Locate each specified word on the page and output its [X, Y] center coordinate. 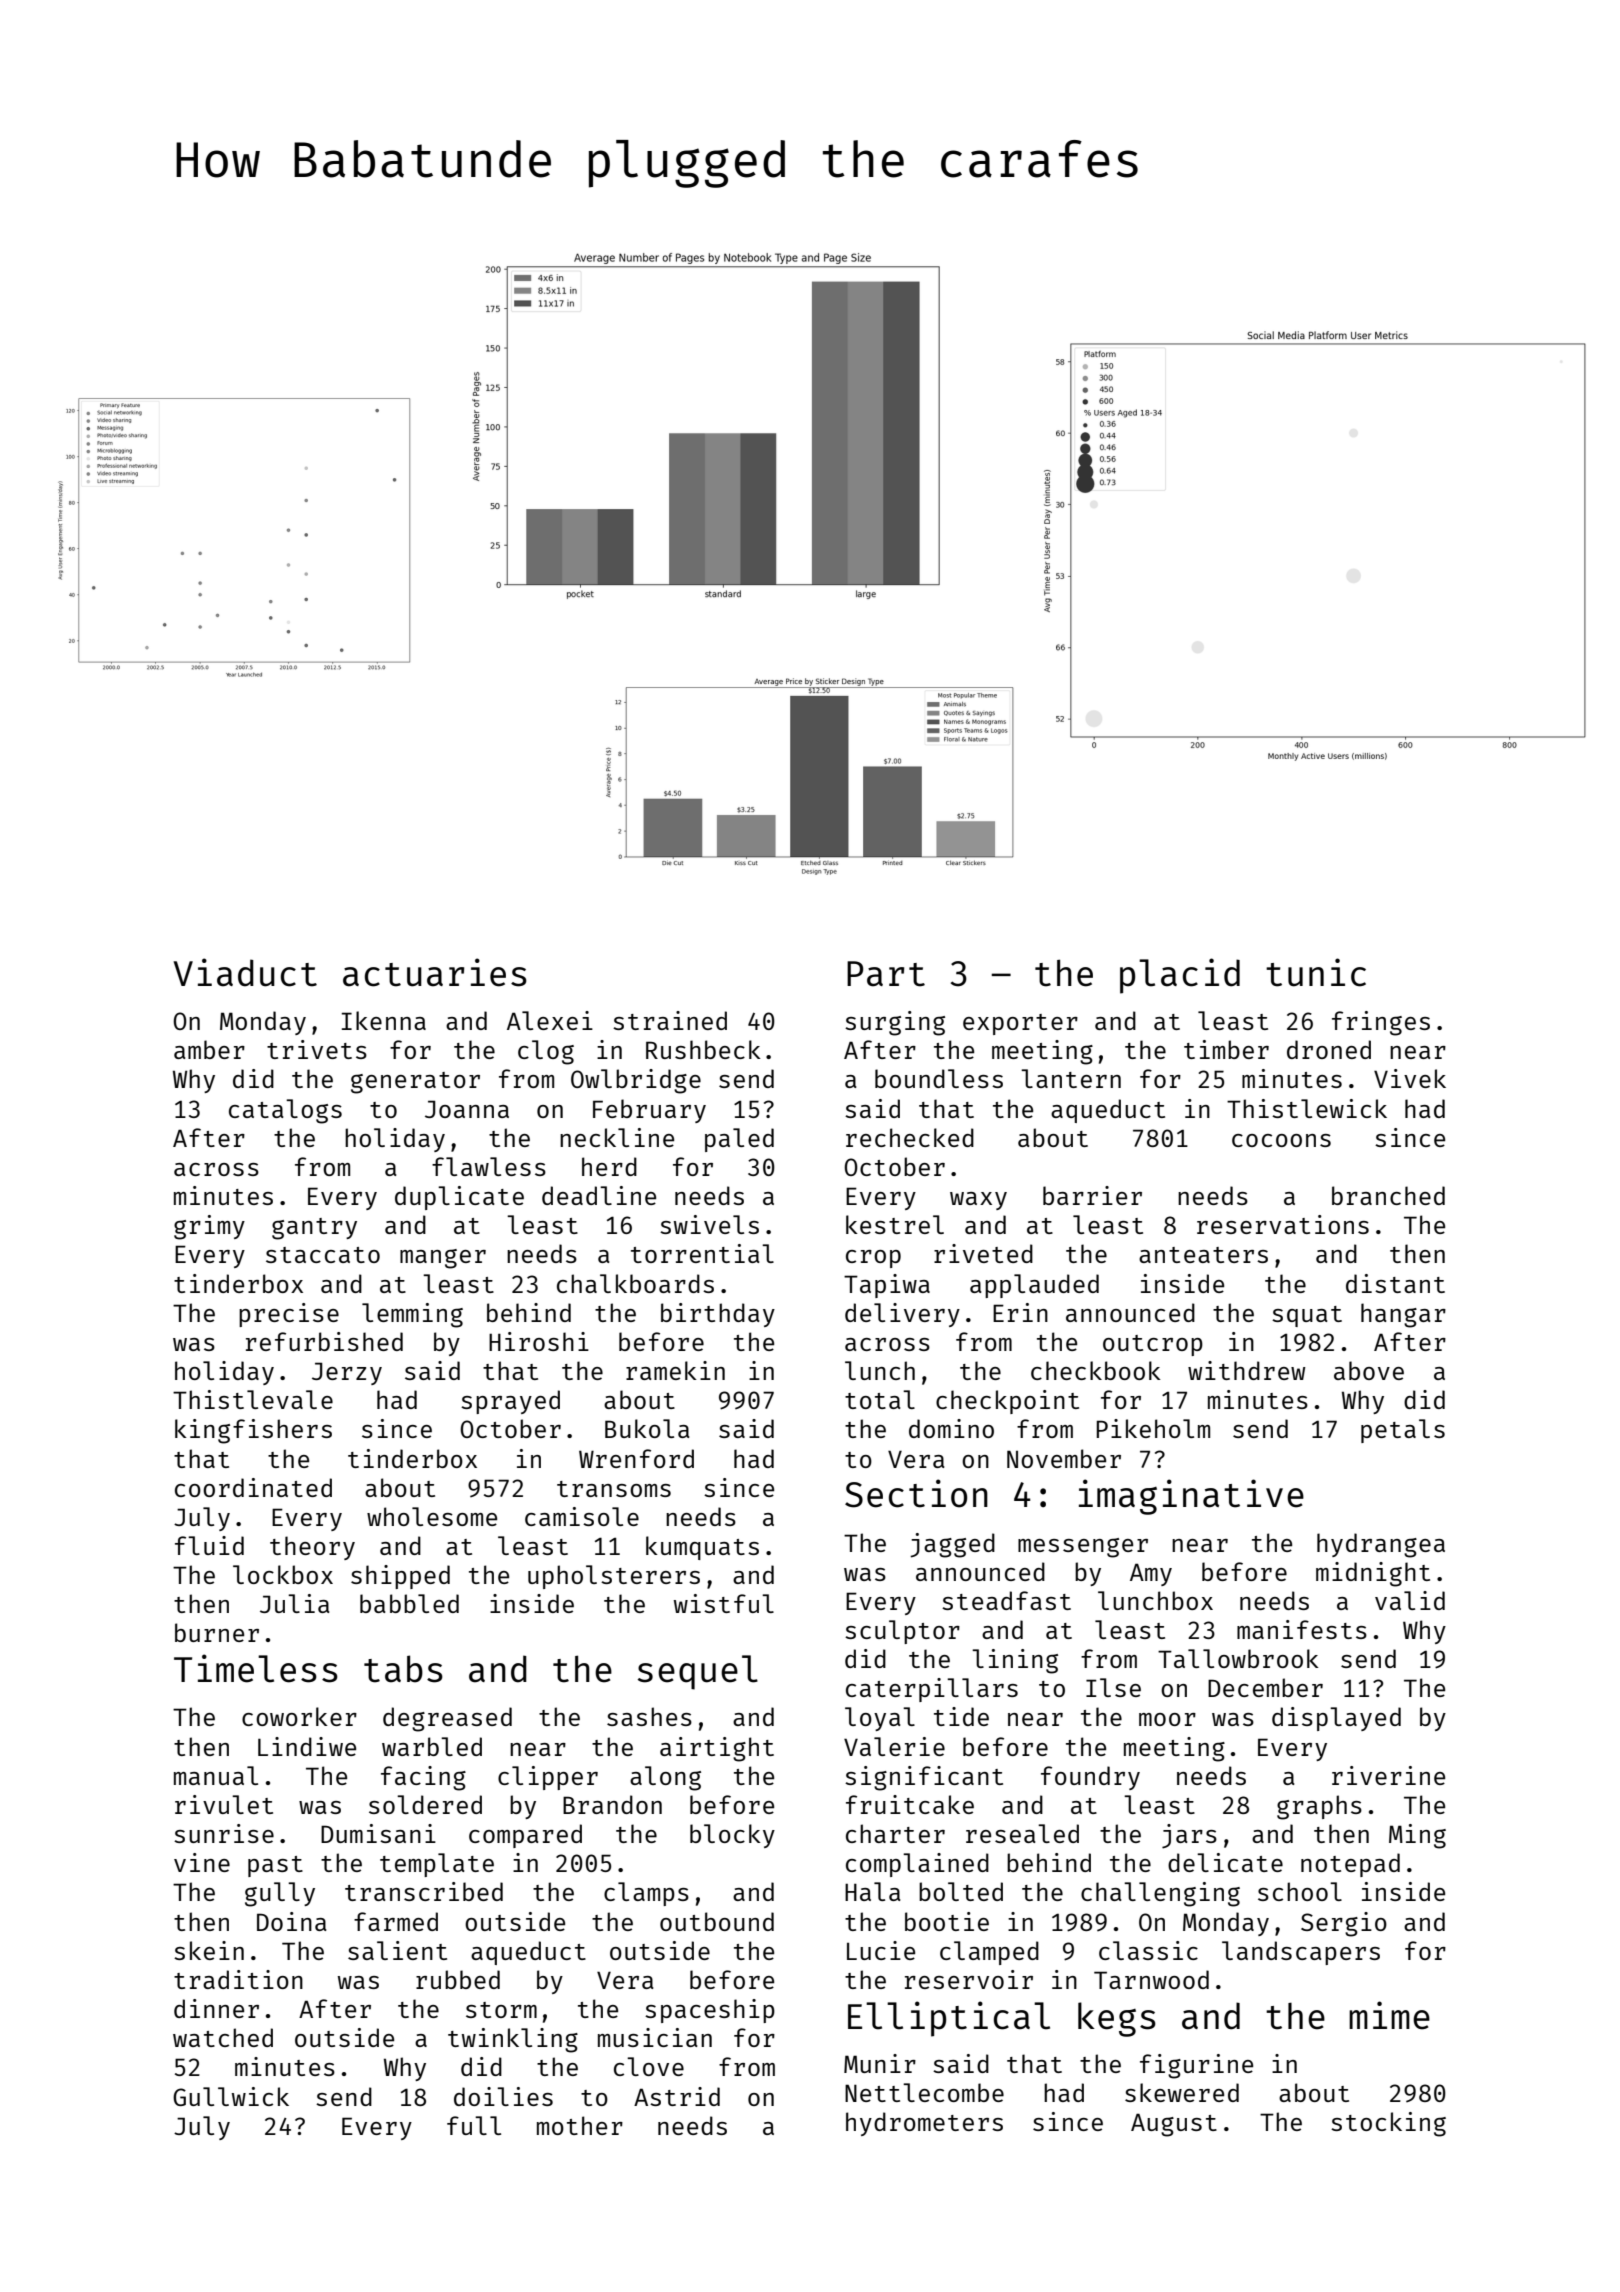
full [474, 2125]
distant [1395, 1283]
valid [1410, 1600]
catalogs [285, 1111]
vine [202, 1862]
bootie [947, 1921]
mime [1389, 2015]
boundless [939, 1078]
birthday [718, 1315]
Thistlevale [253, 1399]
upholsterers [614, 1577]
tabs [403, 1669]
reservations [1283, 1224]
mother [580, 2125]
